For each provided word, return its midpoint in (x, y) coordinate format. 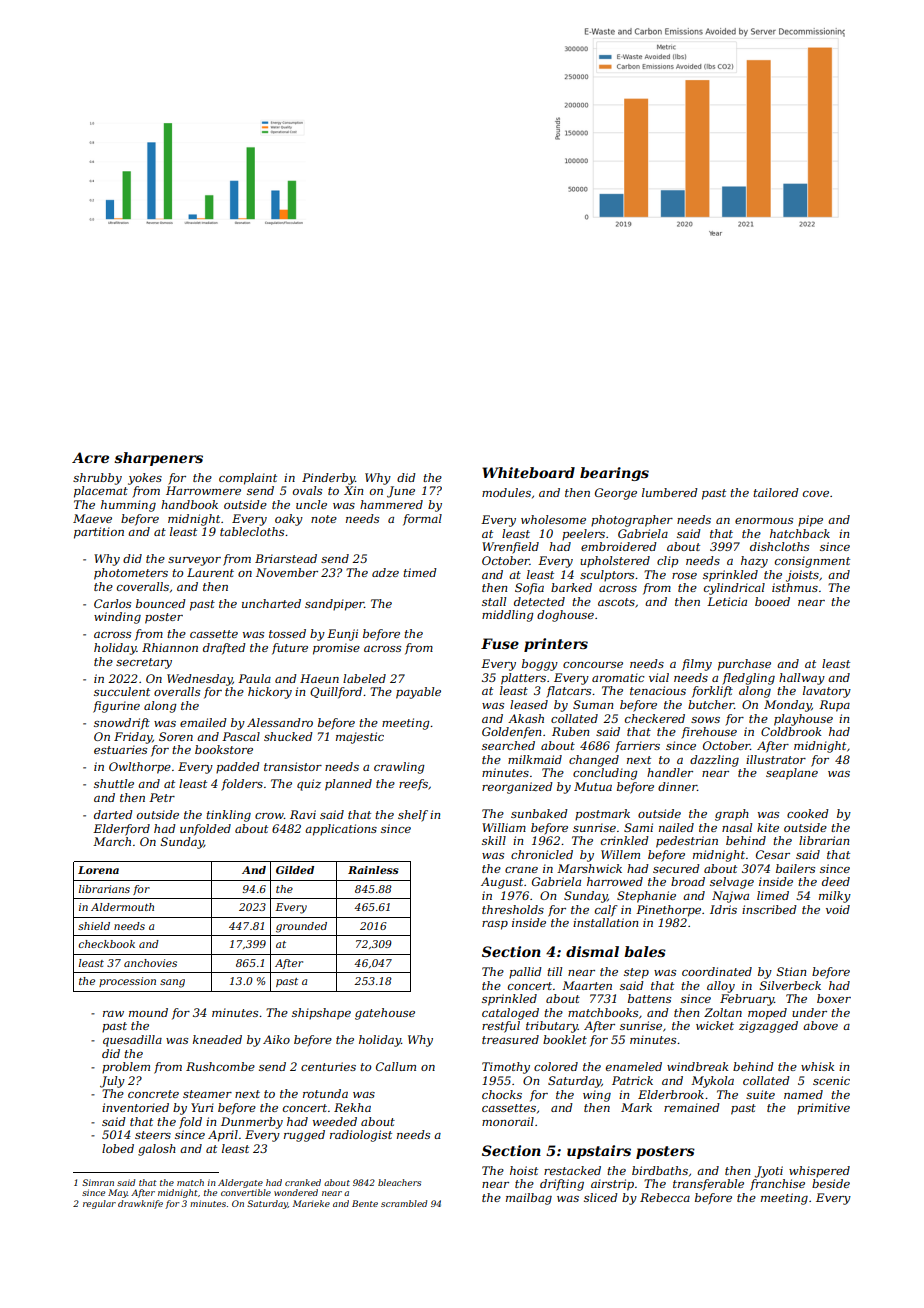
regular (99, 1204)
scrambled (404, 1203)
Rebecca (665, 1197)
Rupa (834, 706)
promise (336, 649)
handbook (189, 504)
